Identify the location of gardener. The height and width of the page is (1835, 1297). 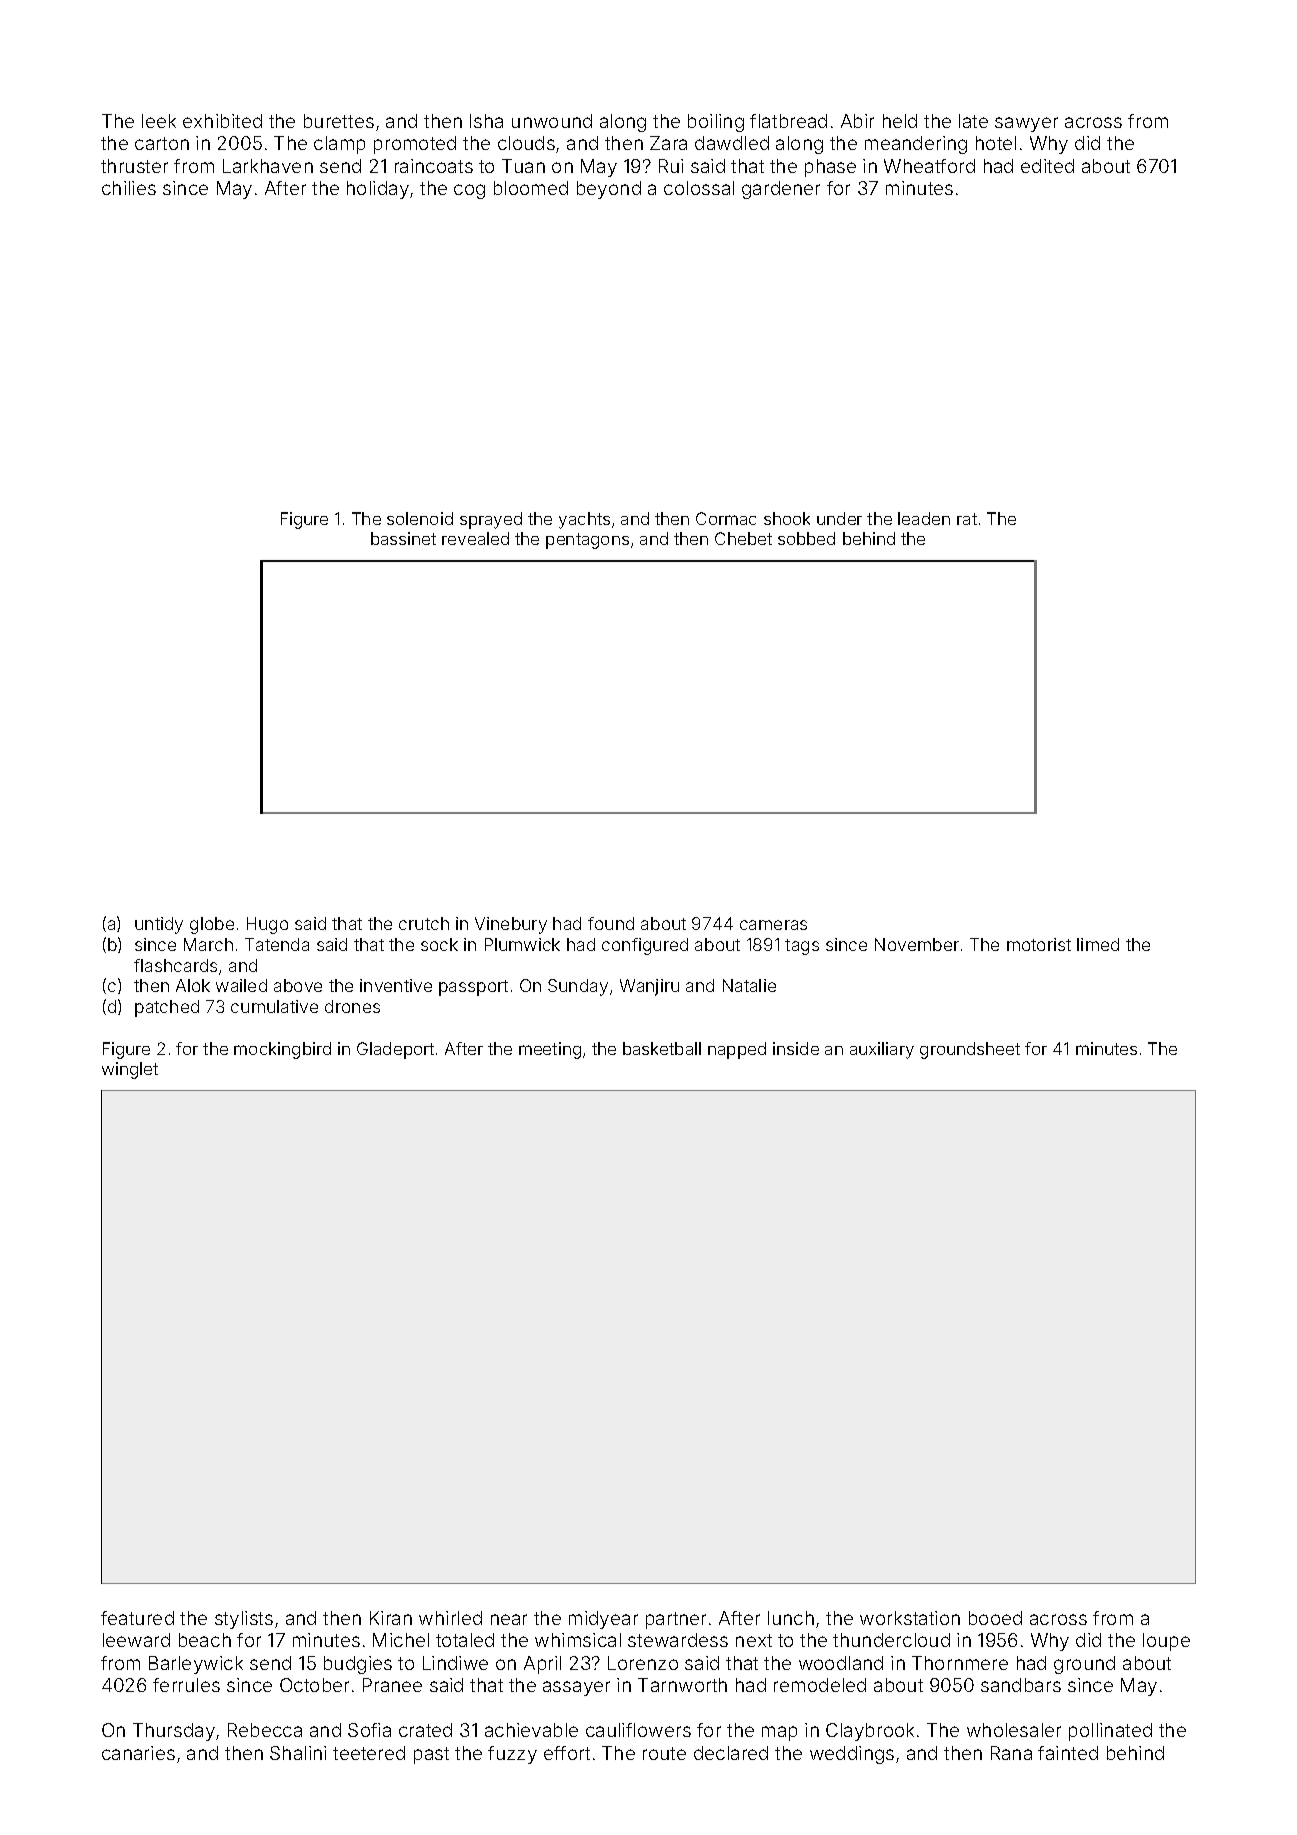
(781, 190).
